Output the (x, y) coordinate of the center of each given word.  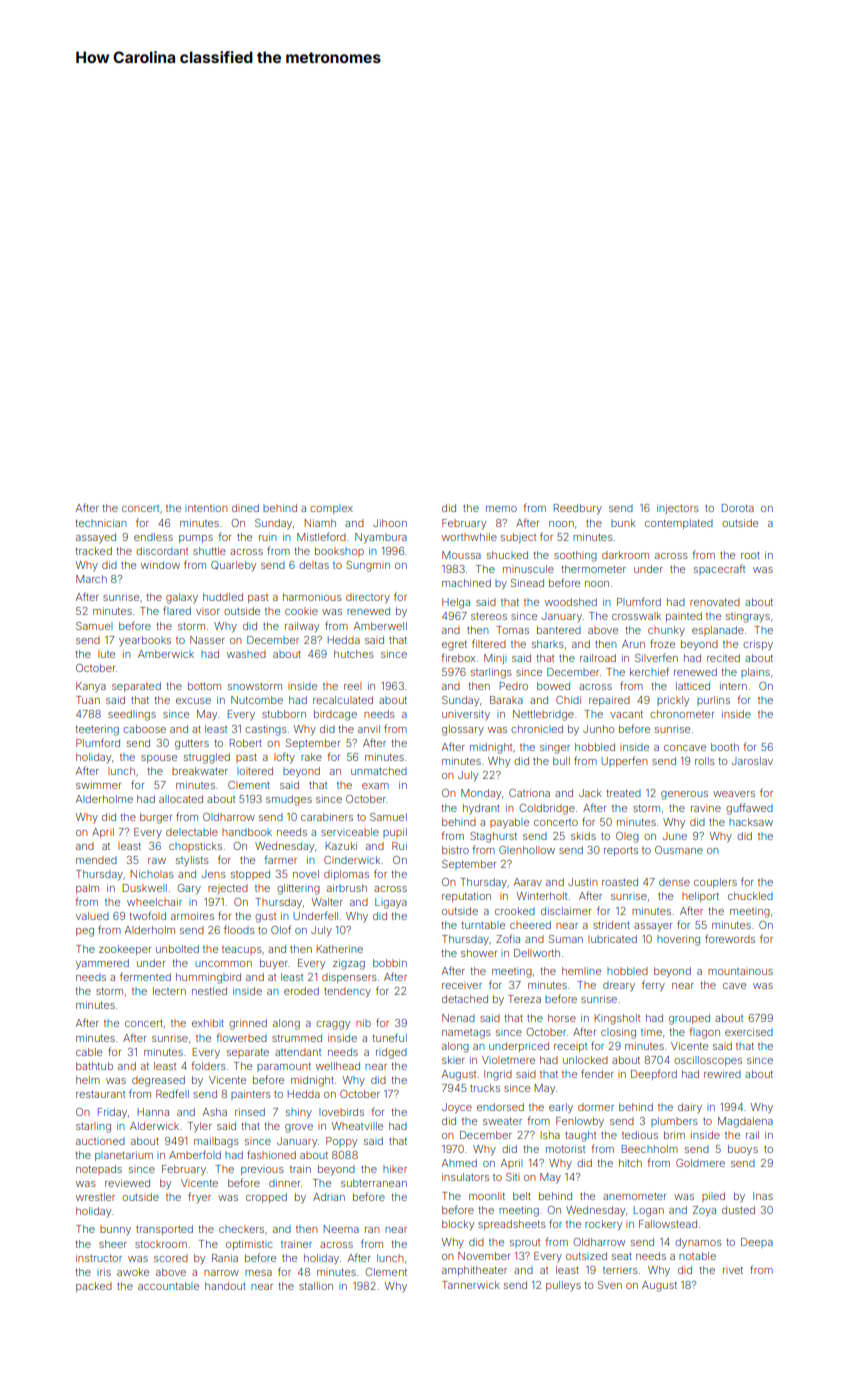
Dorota (738, 508)
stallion (316, 1286)
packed (94, 1287)
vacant (626, 714)
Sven (610, 1285)
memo (501, 509)
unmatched (379, 771)
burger (156, 818)
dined (245, 508)
